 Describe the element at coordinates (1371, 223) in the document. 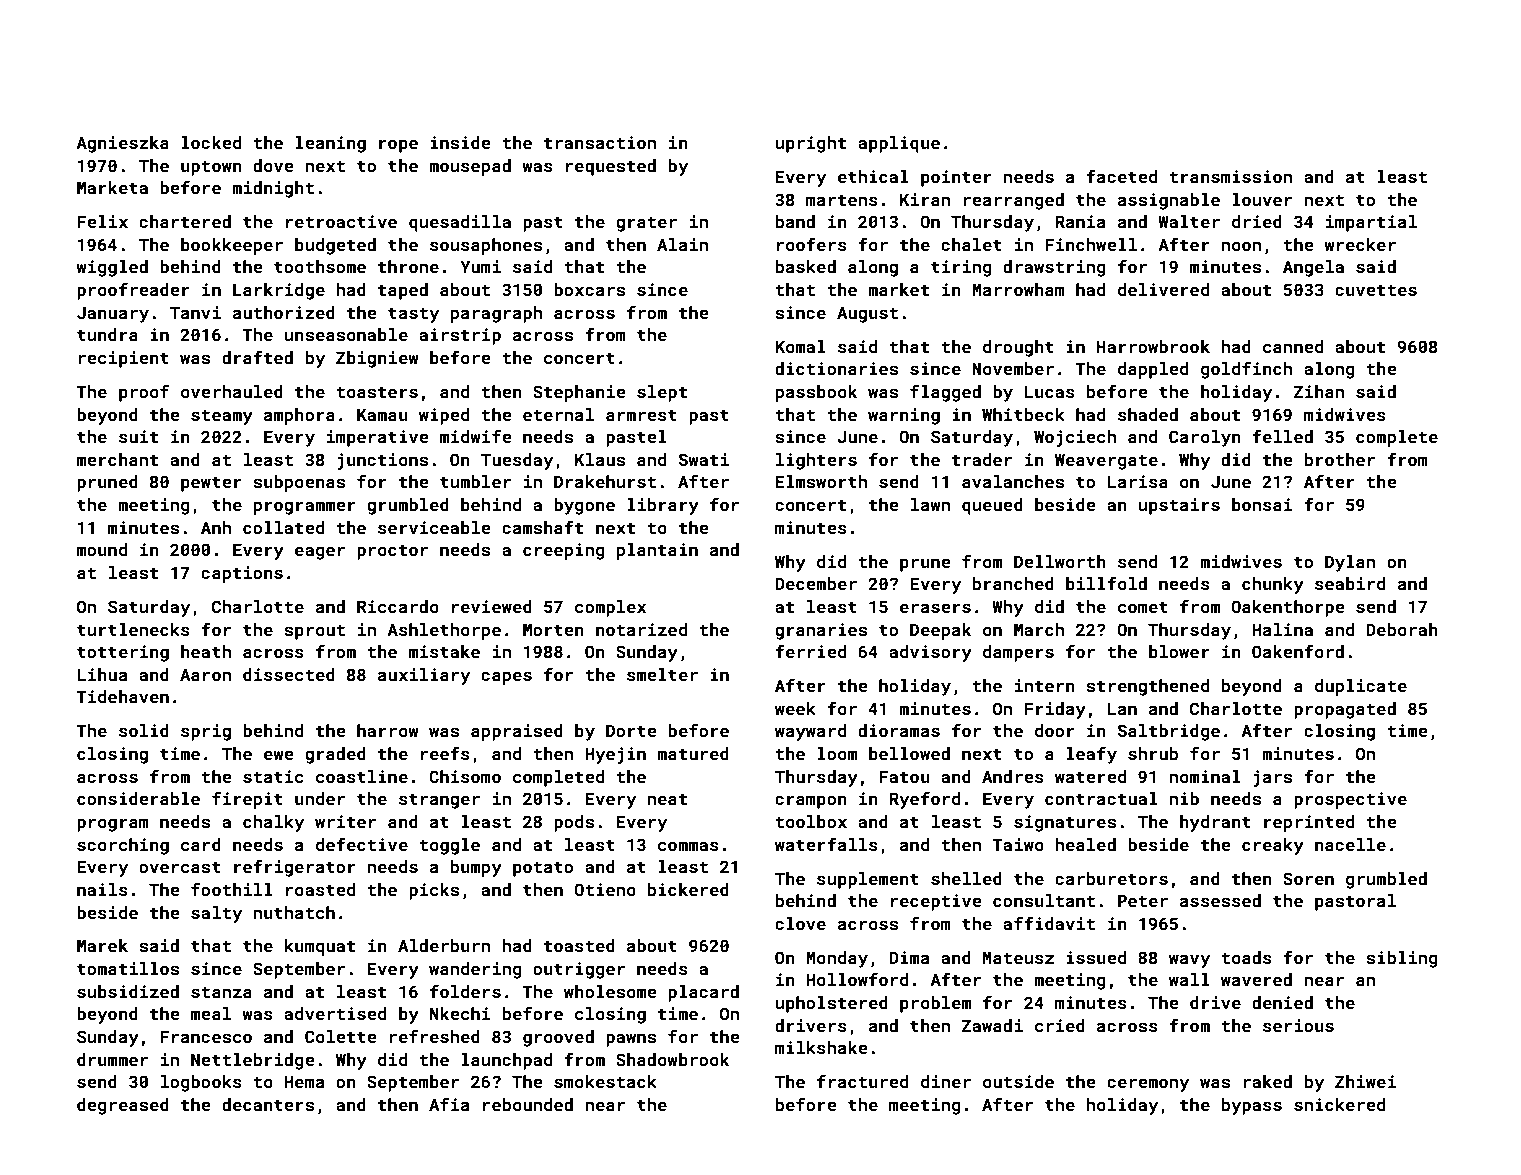

I see `impartial` at that location.
